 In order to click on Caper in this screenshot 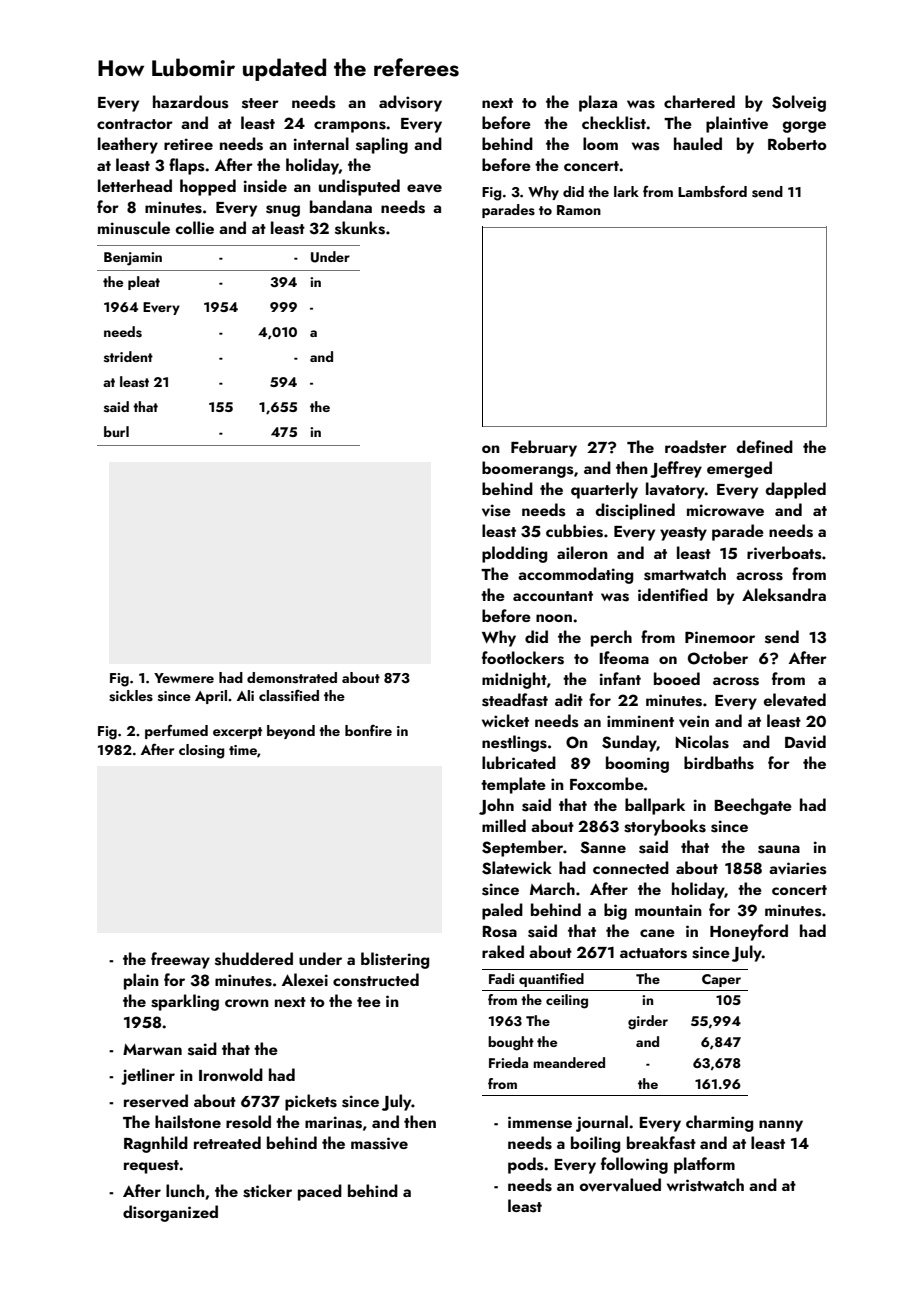, I will do `click(721, 980)`.
